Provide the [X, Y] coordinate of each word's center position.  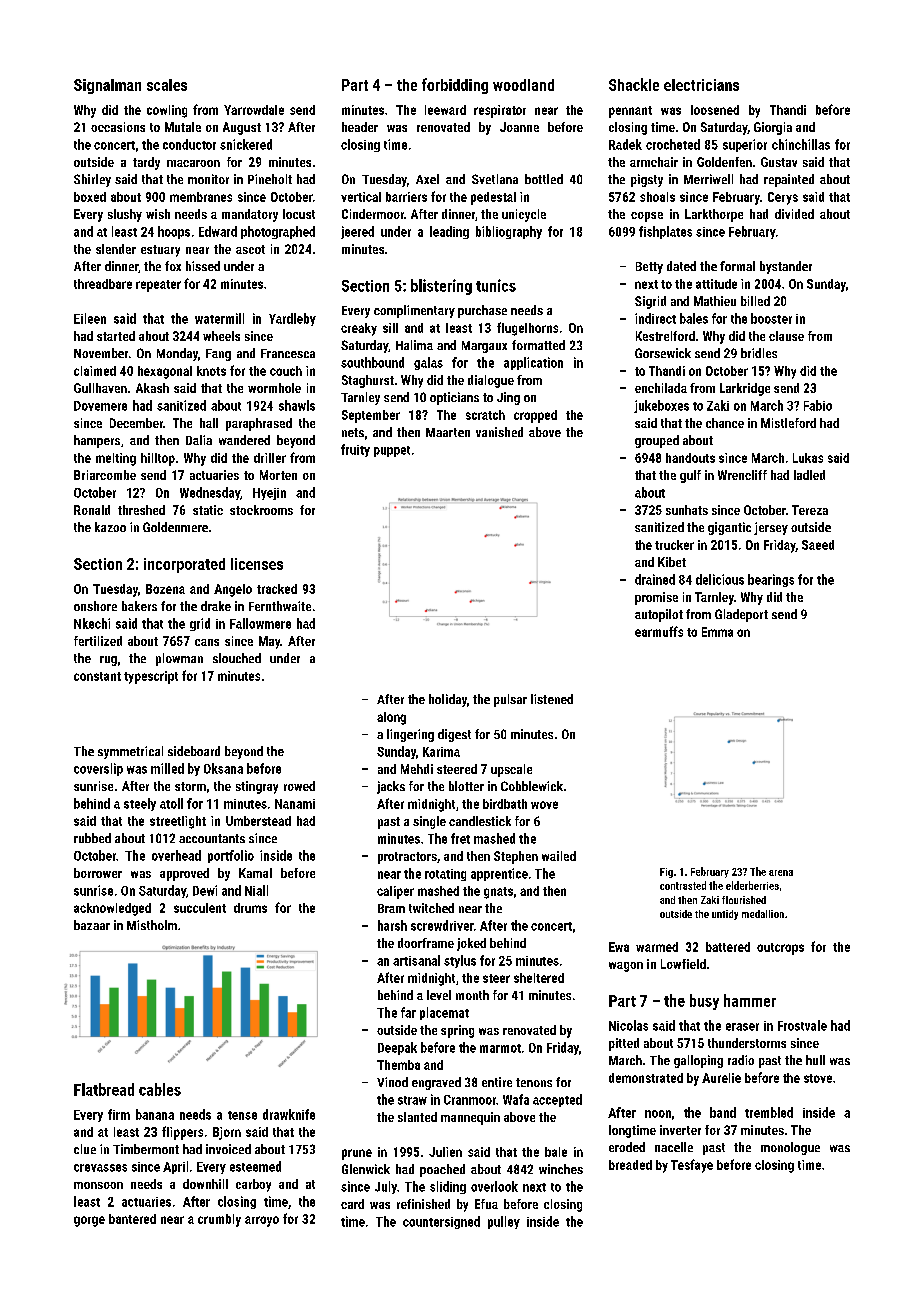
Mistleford [788, 423]
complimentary [414, 311]
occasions [118, 127]
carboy [253, 1185]
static [208, 510]
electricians [701, 85]
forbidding [455, 86]
